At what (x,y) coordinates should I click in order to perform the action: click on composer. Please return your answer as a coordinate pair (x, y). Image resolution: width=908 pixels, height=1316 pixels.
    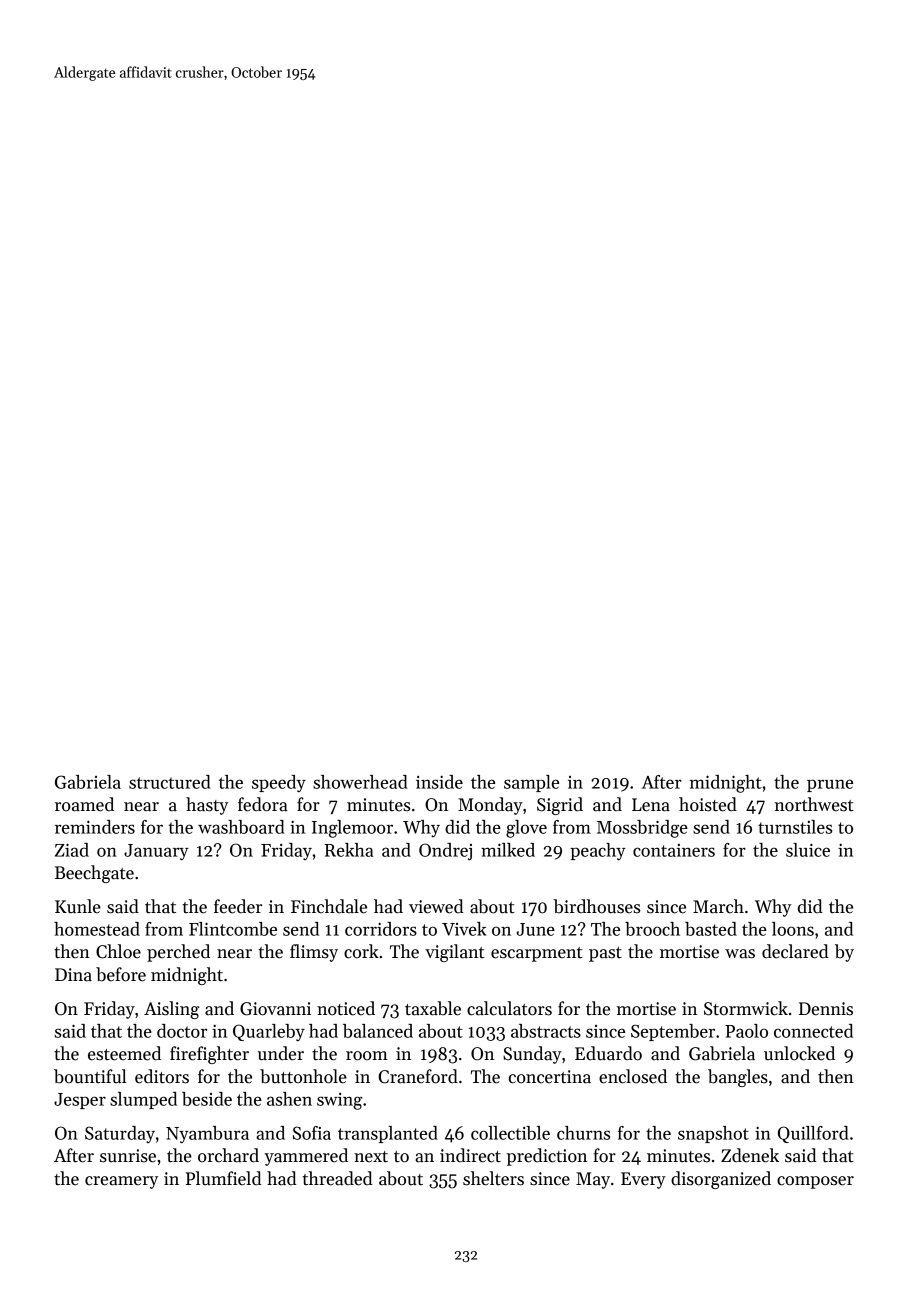
    Looking at the image, I should click on (815, 1182).
